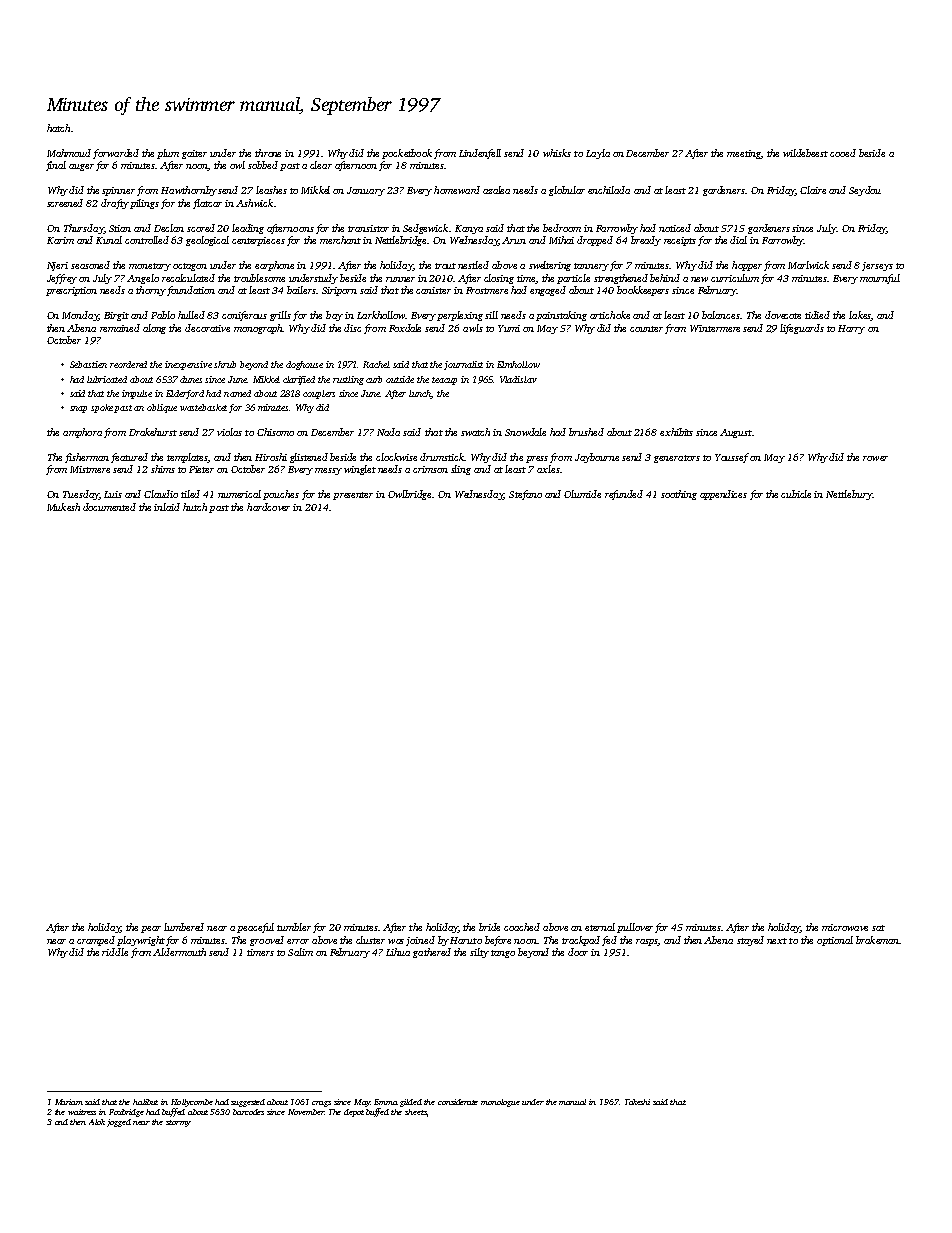 The image size is (952, 1233). I want to click on sat, so click(878, 928).
